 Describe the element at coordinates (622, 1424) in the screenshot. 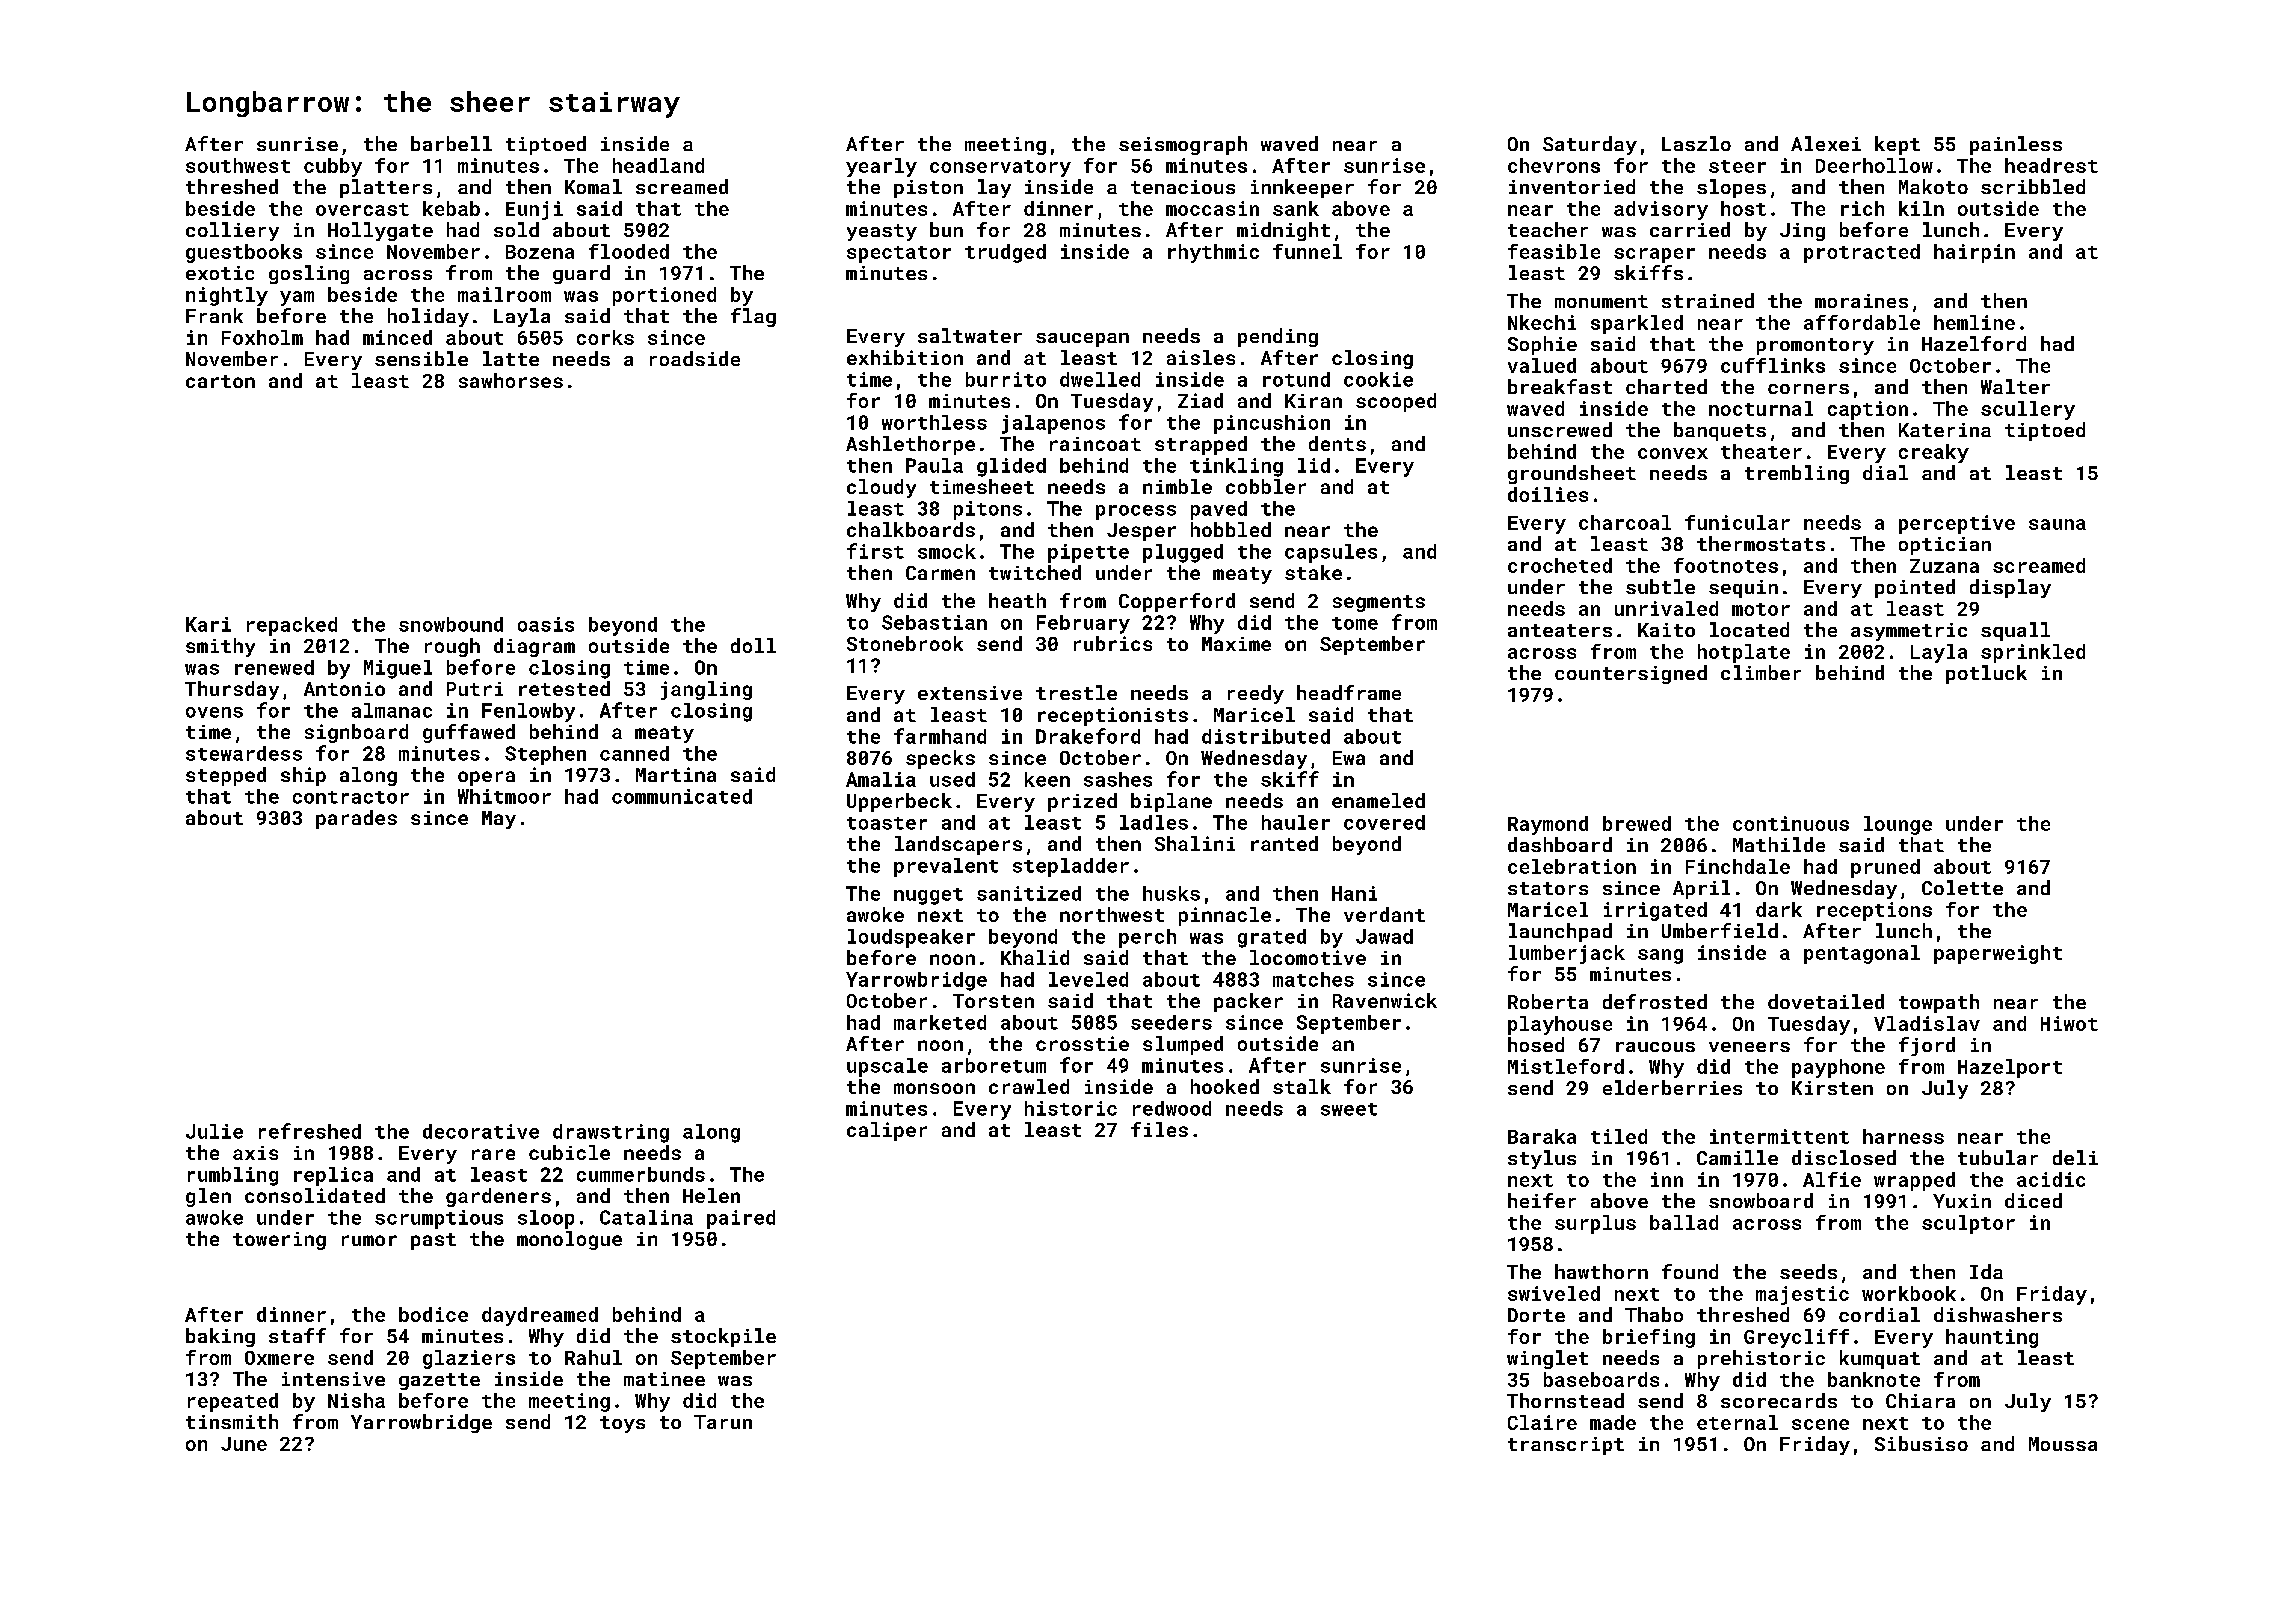

I see `toys` at that location.
